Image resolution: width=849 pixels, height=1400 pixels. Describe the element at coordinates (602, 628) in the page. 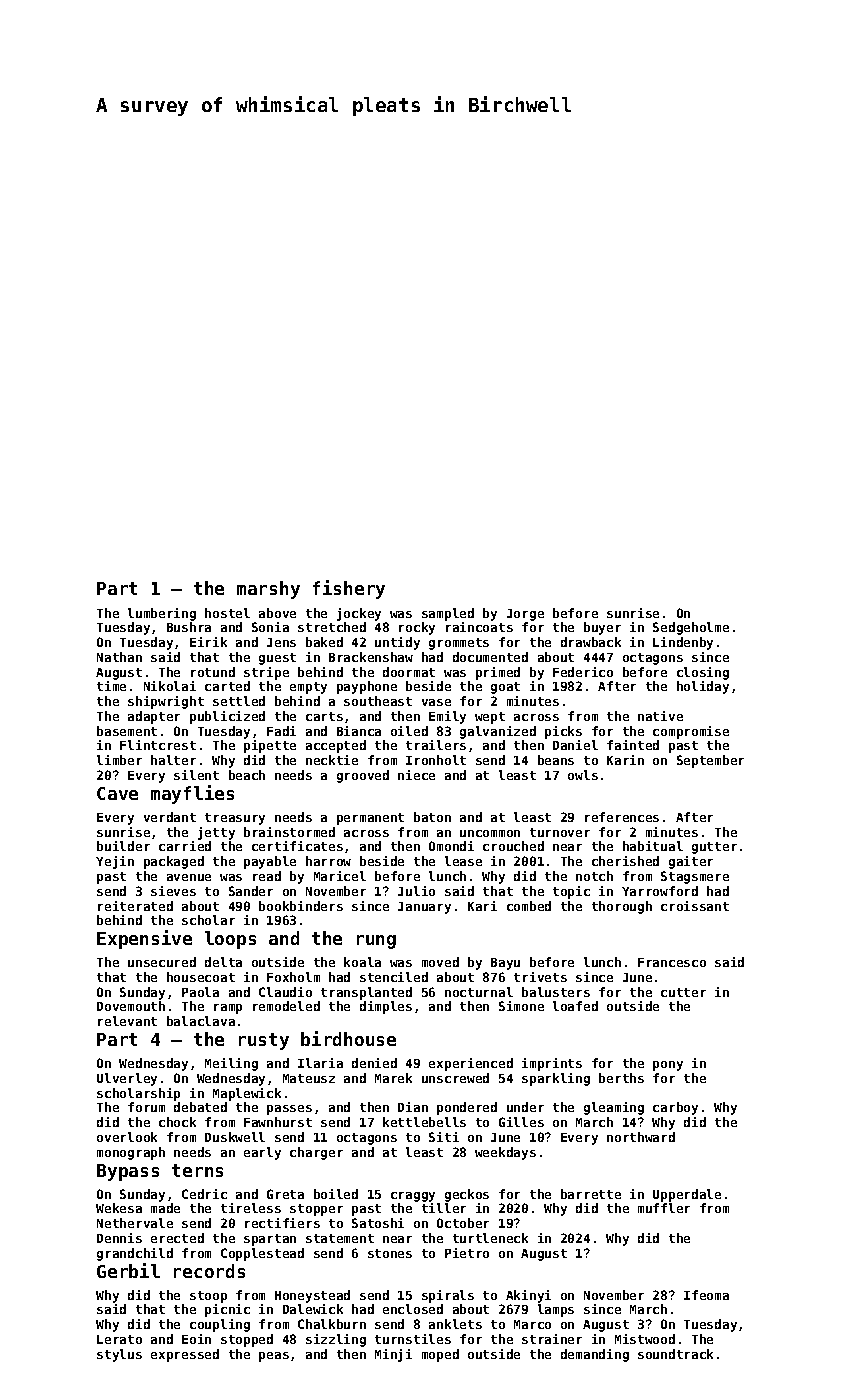

I see `buyer` at that location.
